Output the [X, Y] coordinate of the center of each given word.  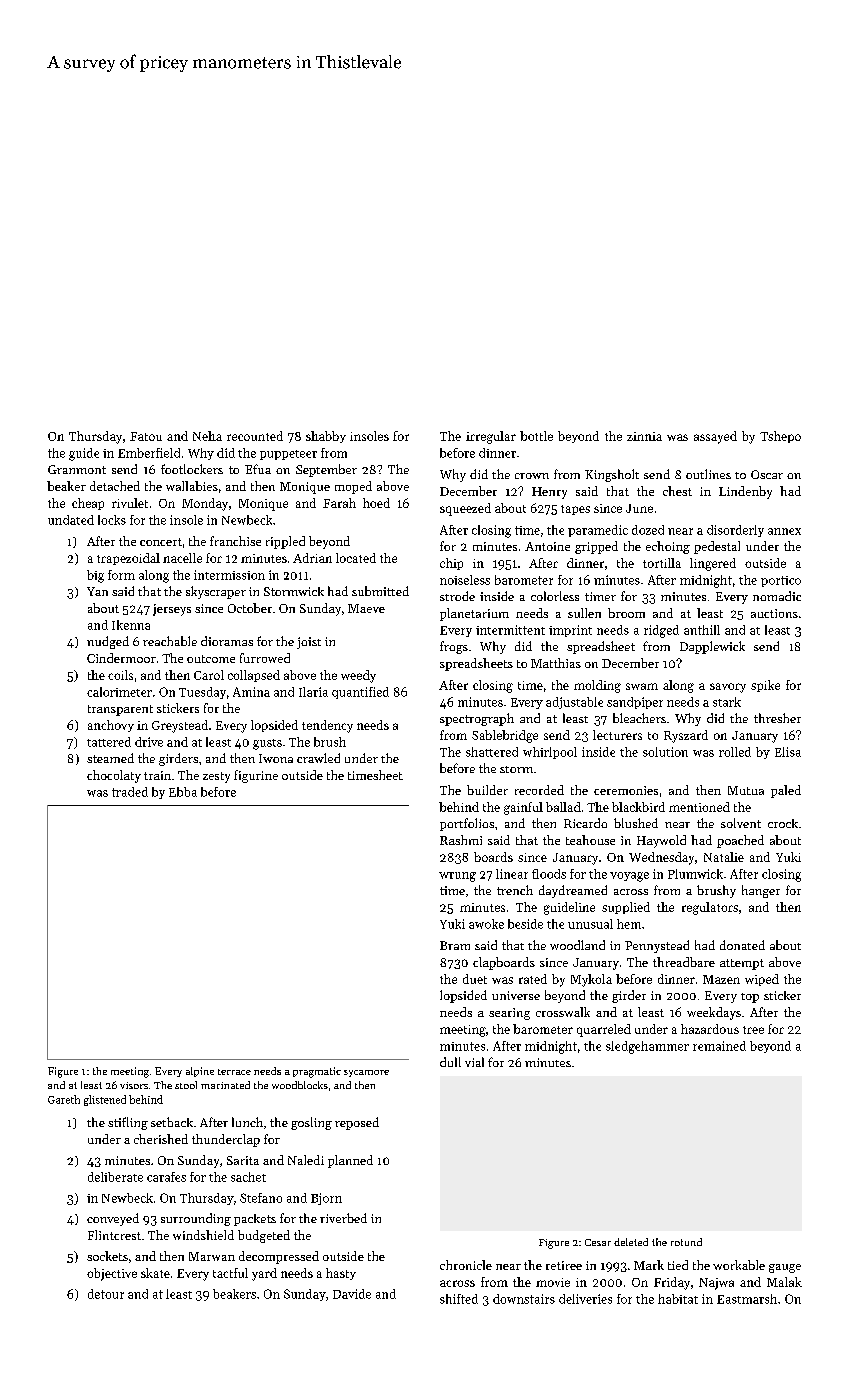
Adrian [312, 558]
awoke [486, 924]
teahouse [590, 840]
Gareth [64, 1099]
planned [350, 1161]
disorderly [735, 531]
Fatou [146, 436]
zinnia [644, 436]
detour [106, 1294]
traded [130, 792]
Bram [455, 945]
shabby [326, 437]
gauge [785, 1268]
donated [742, 945]
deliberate [115, 1177]
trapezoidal [128, 559]
